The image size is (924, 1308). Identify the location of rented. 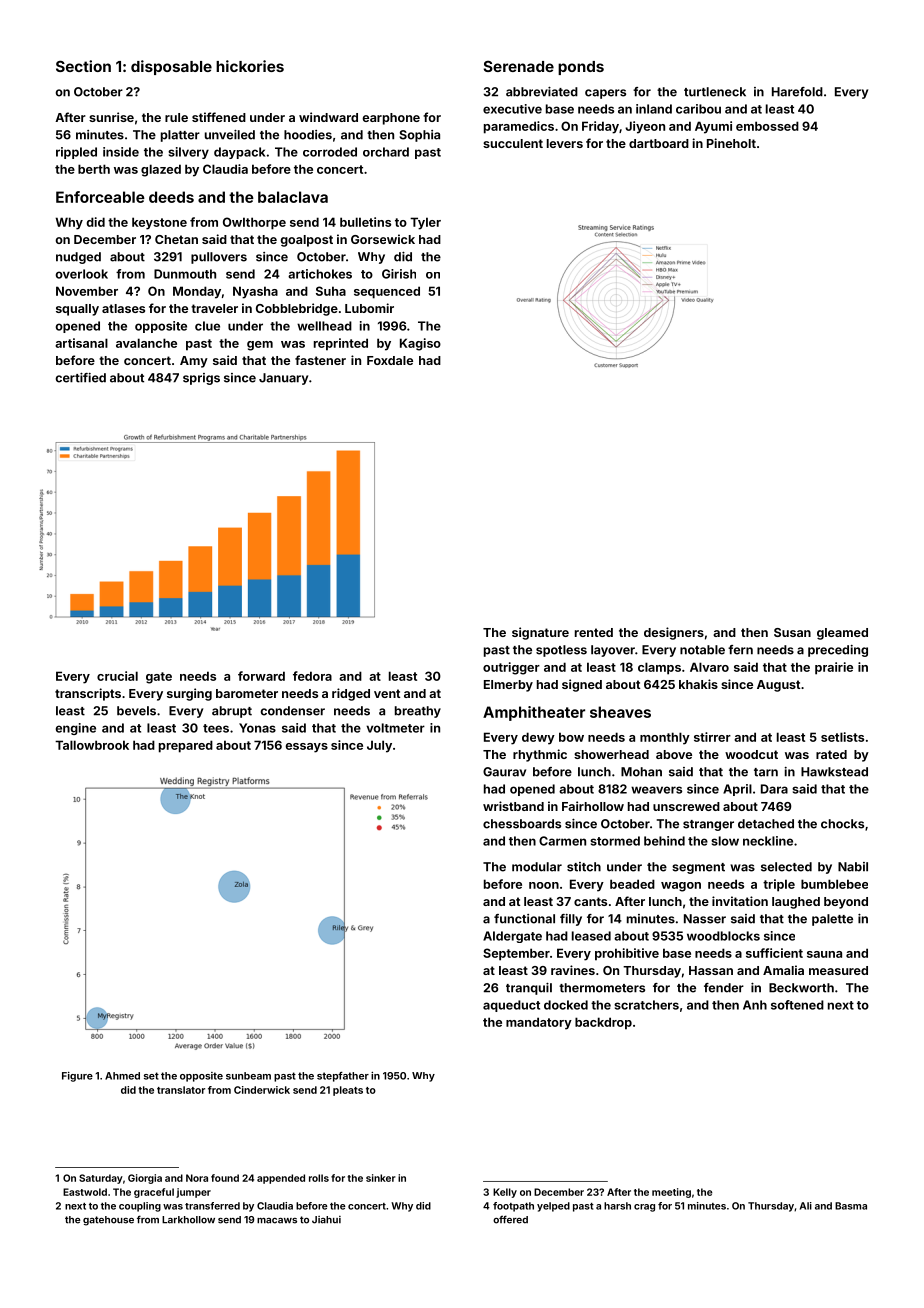
(594, 632).
